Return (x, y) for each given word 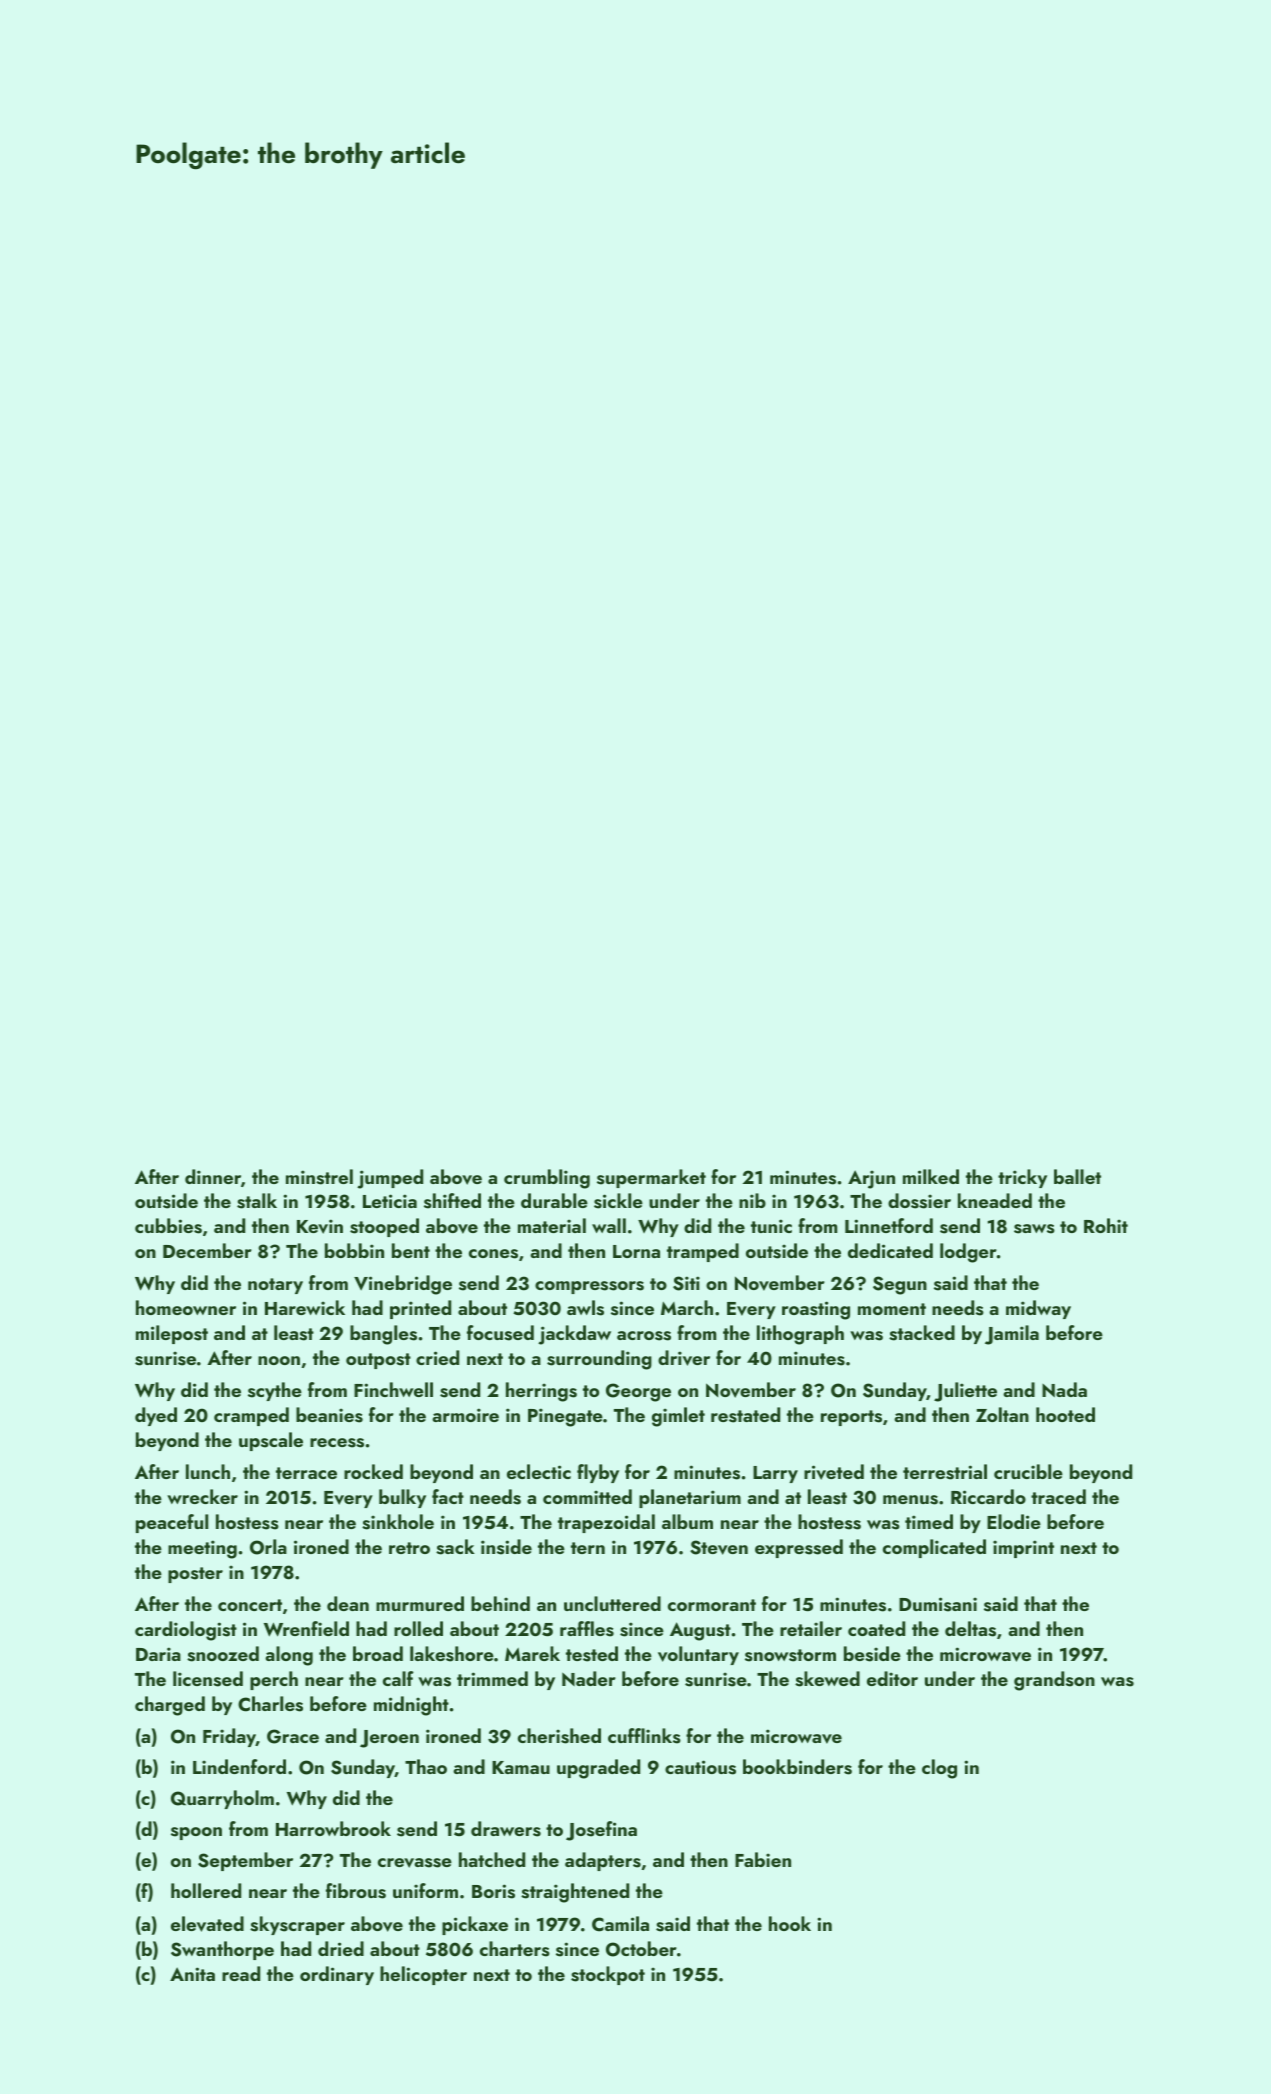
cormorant (712, 1605)
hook (790, 1923)
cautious (700, 1767)
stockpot (608, 1975)
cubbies (168, 1226)
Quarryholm (222, 1799)
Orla (268, 1547)
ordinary (337, 1975)
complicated (934, 1548)
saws (1034, 1229)
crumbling (547, 1179)
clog (939, 1769)
